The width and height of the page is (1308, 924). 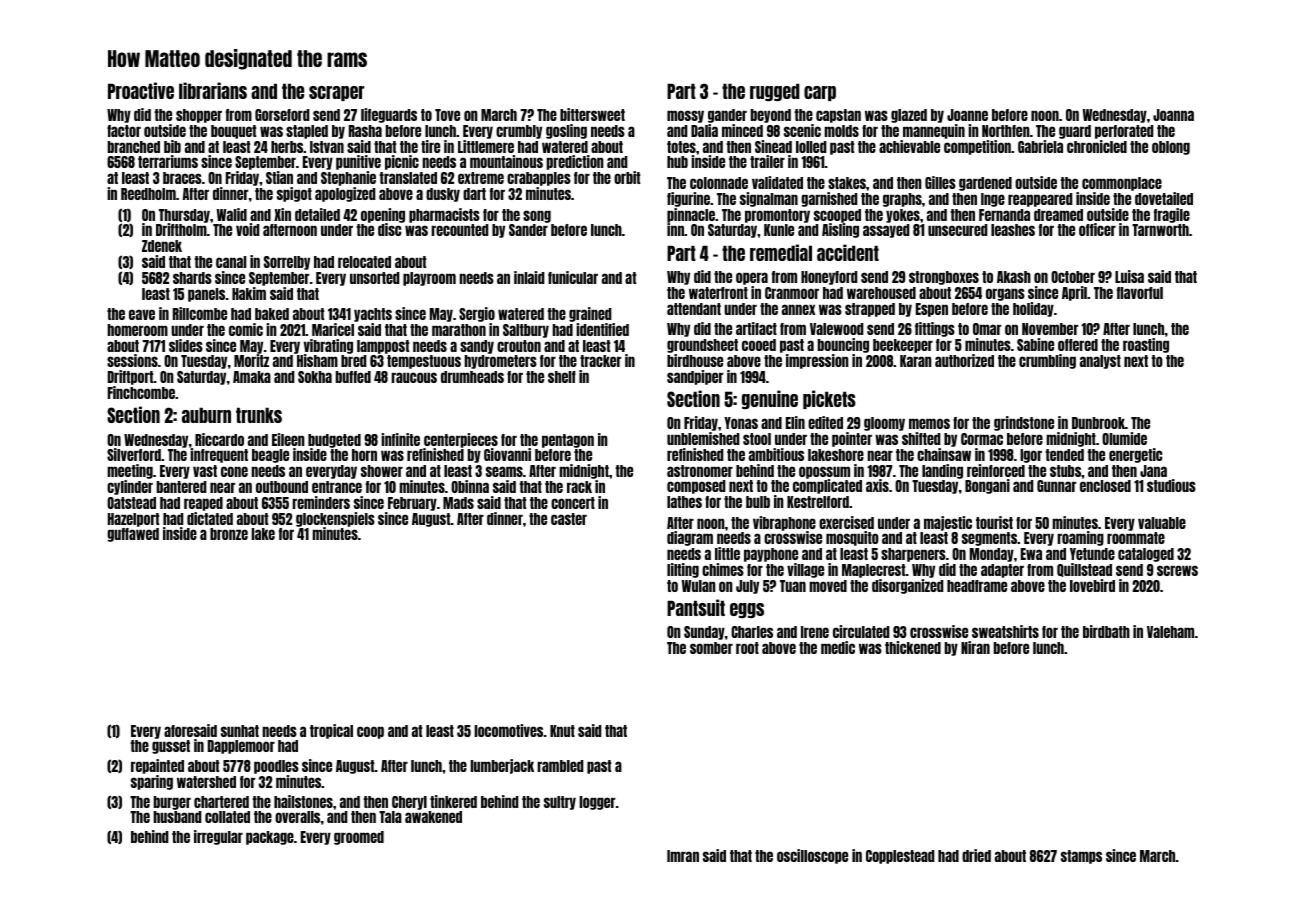 I want to click on logger, so click(x=597, y=803).
